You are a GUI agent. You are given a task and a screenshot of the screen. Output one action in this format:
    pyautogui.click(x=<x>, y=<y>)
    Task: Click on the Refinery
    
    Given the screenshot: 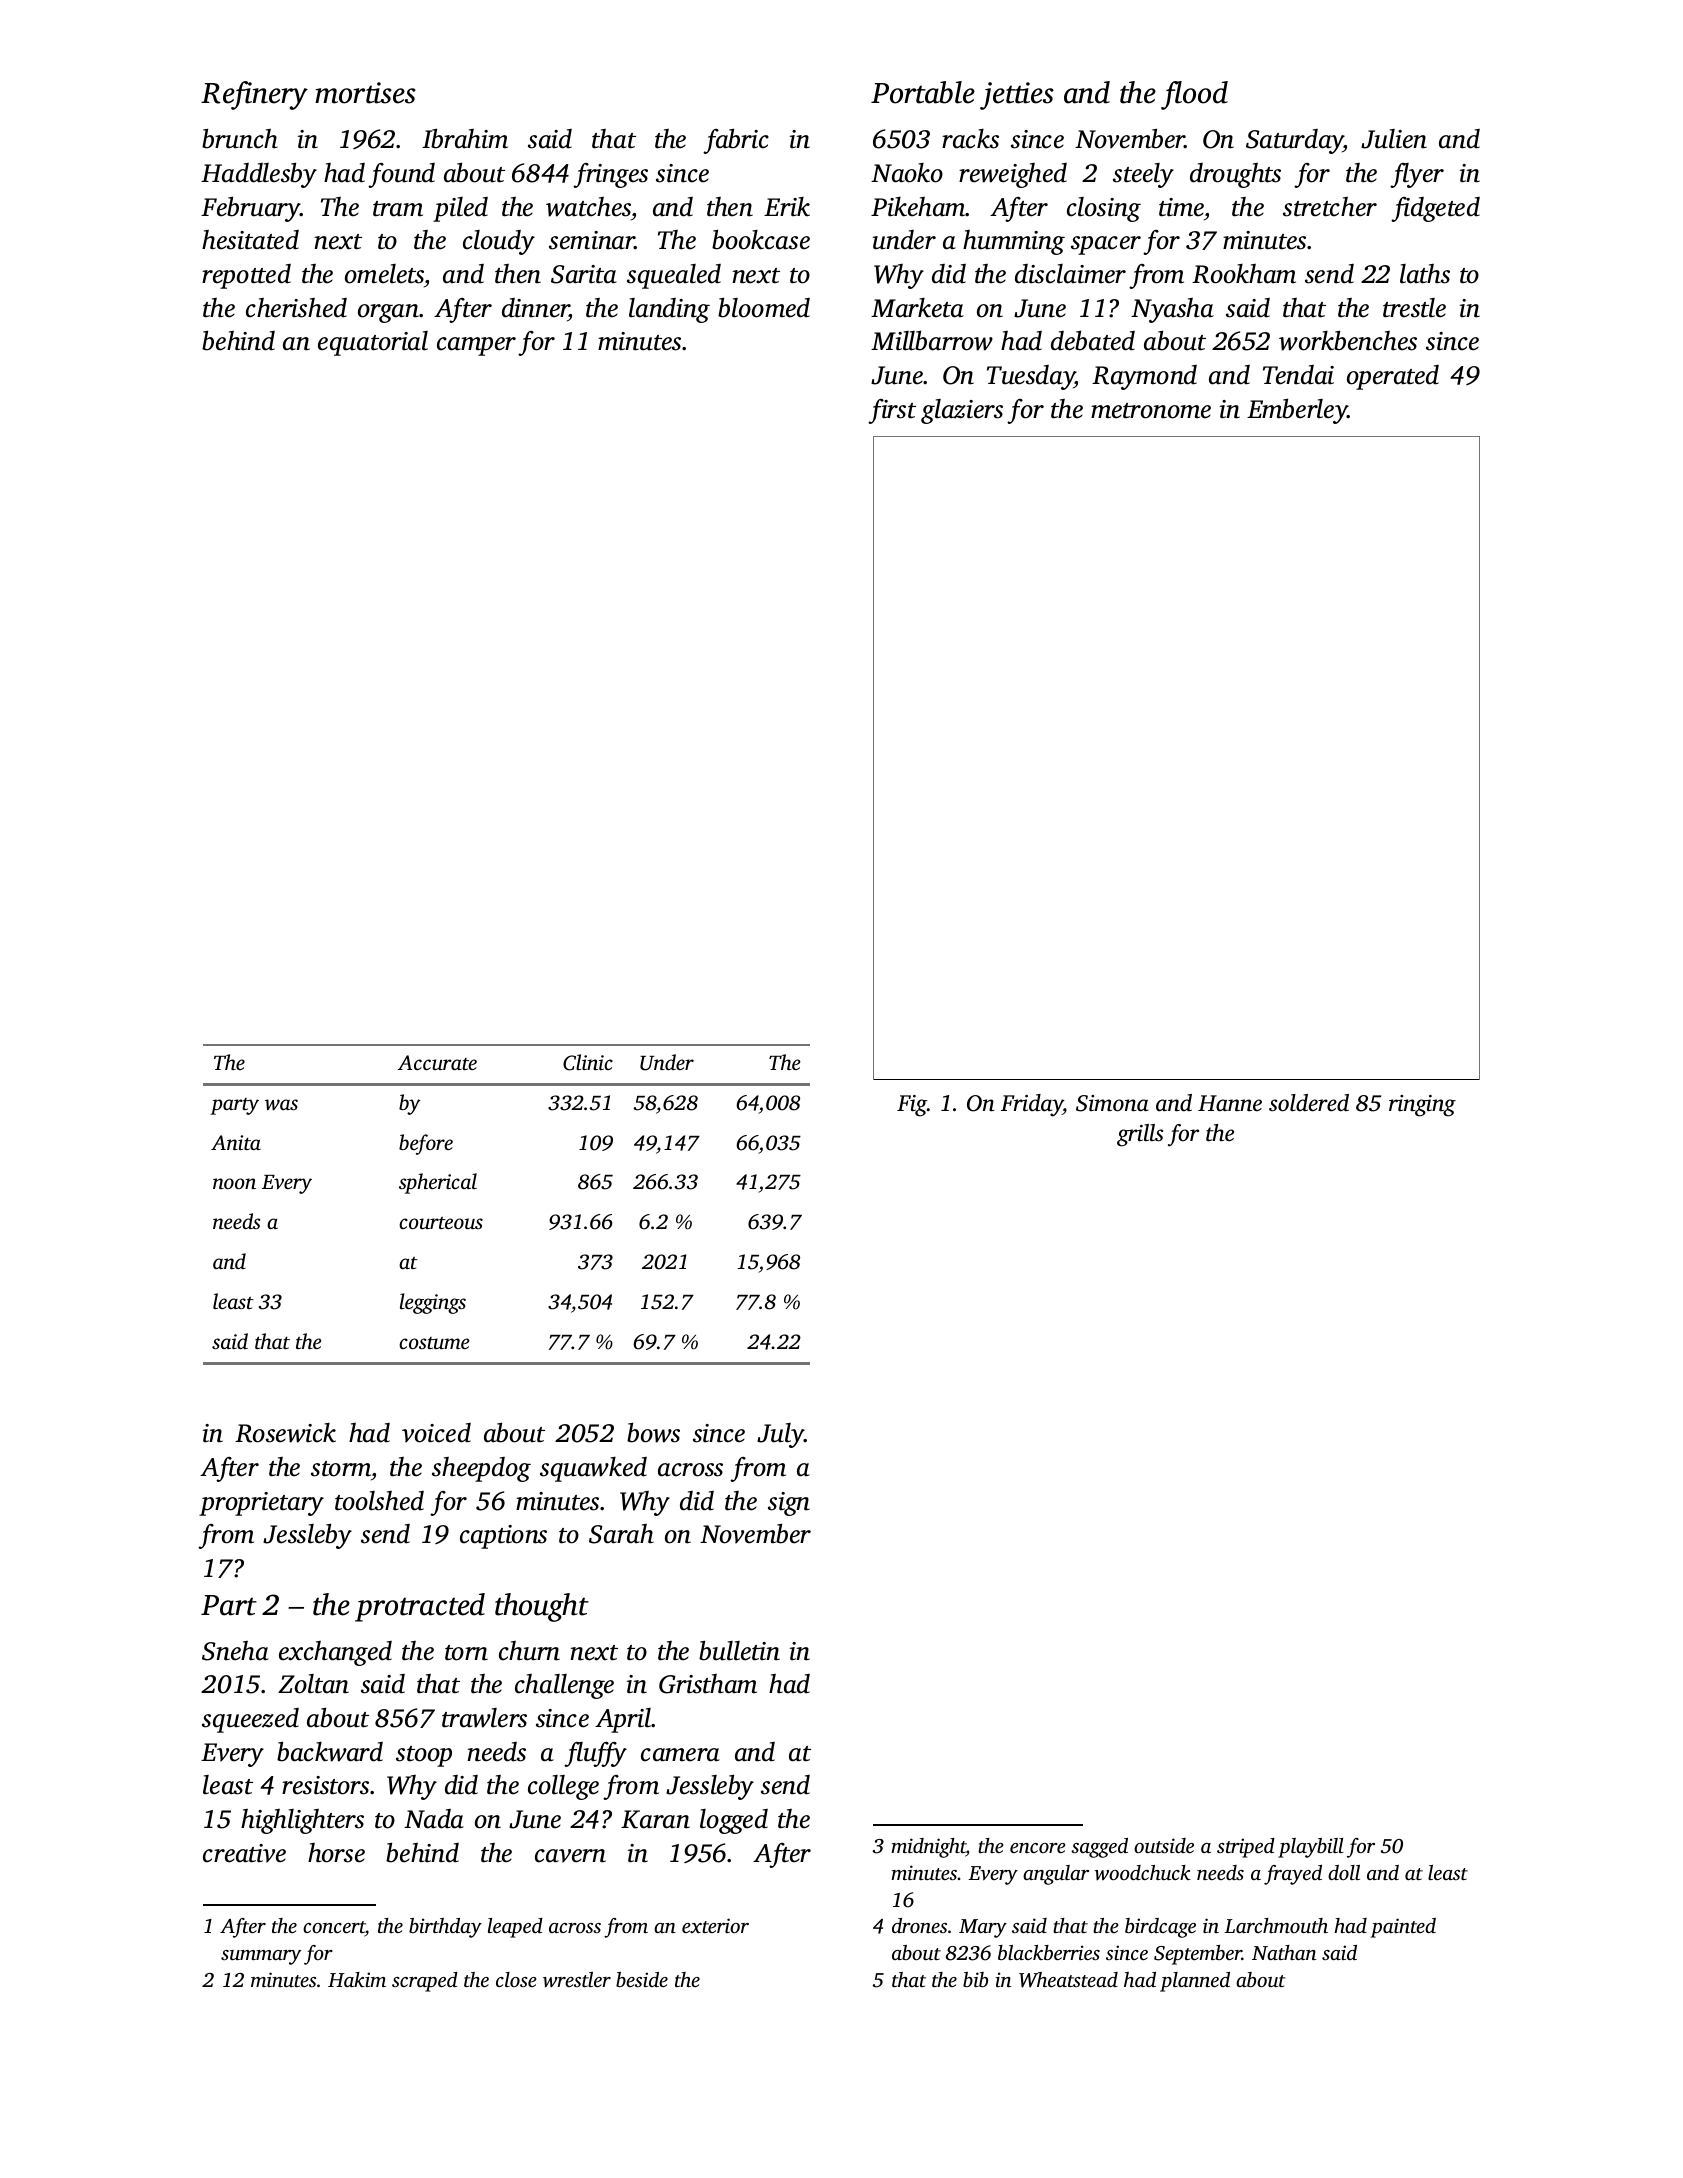 What is the action you would take?
    pyautogui.click(x=254, y=95)
